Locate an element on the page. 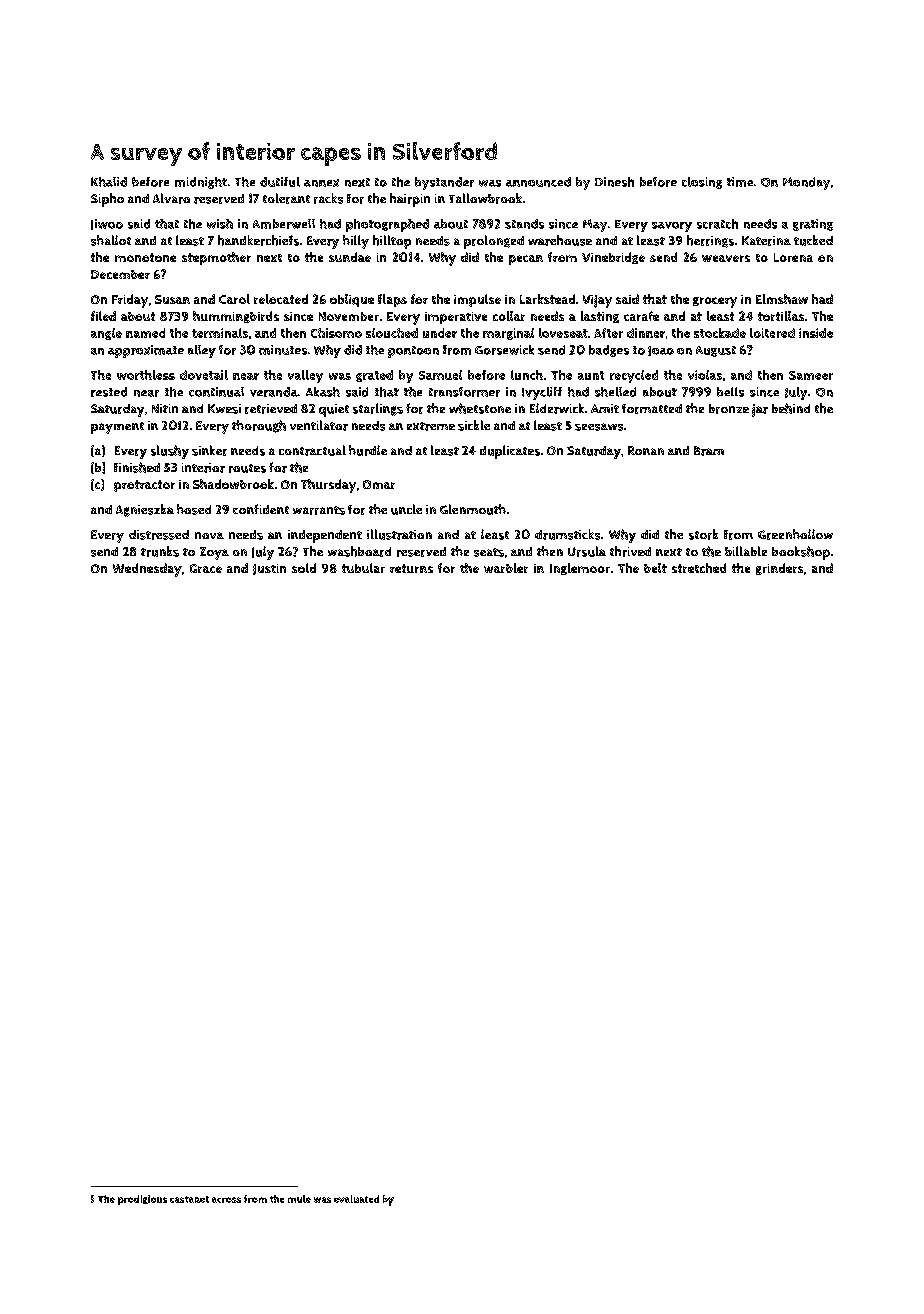 This image has width=924, height=1314. mule is located at coordinates (299, 1199).
